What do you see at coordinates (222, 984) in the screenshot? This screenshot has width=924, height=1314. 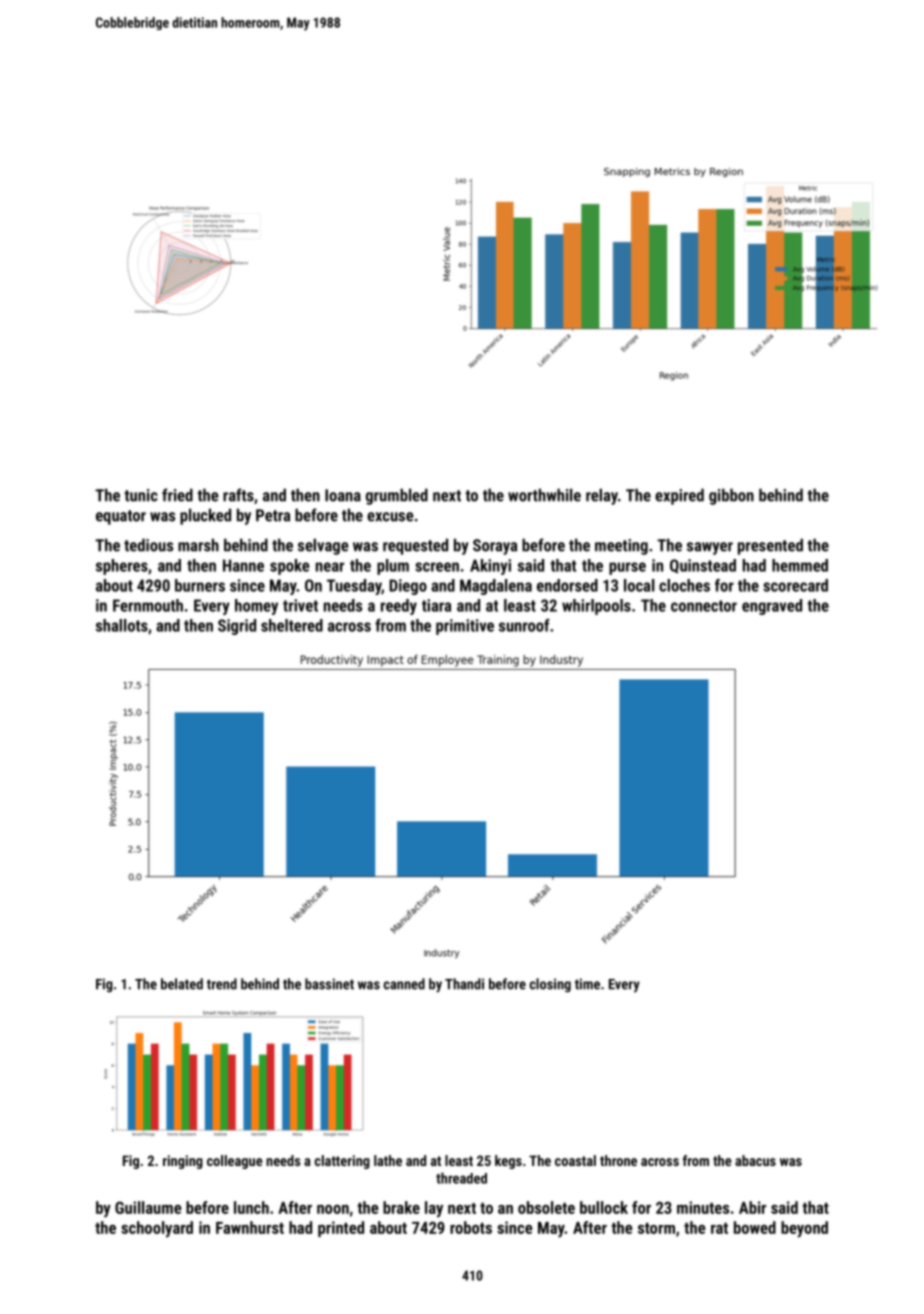 I see `trend` at bounding box center [222, 984].
